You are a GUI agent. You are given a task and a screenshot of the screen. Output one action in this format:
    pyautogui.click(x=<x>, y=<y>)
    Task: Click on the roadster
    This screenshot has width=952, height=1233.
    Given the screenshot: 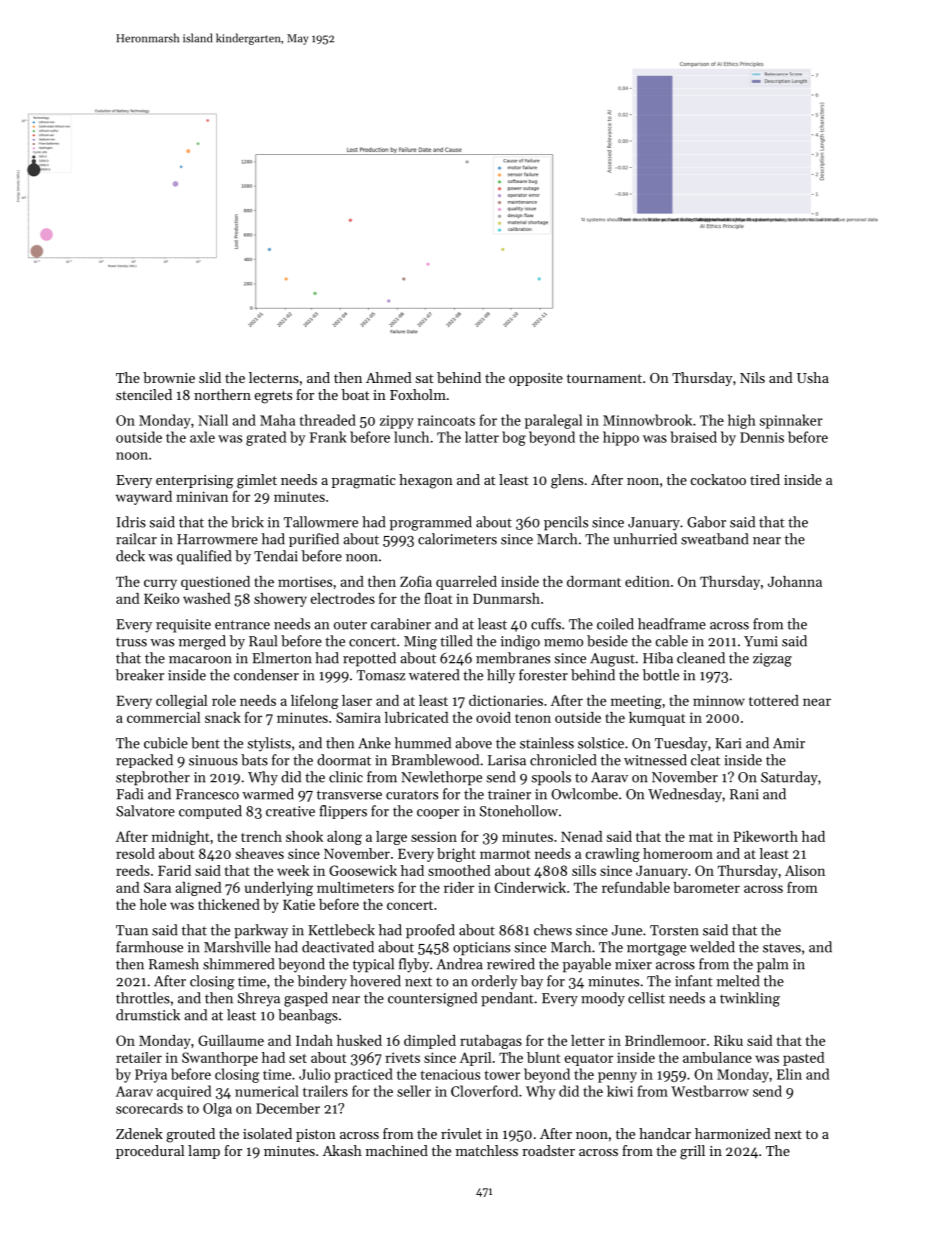 What is the action you would take?
    pyautogui.click(x=548, y=1150)
